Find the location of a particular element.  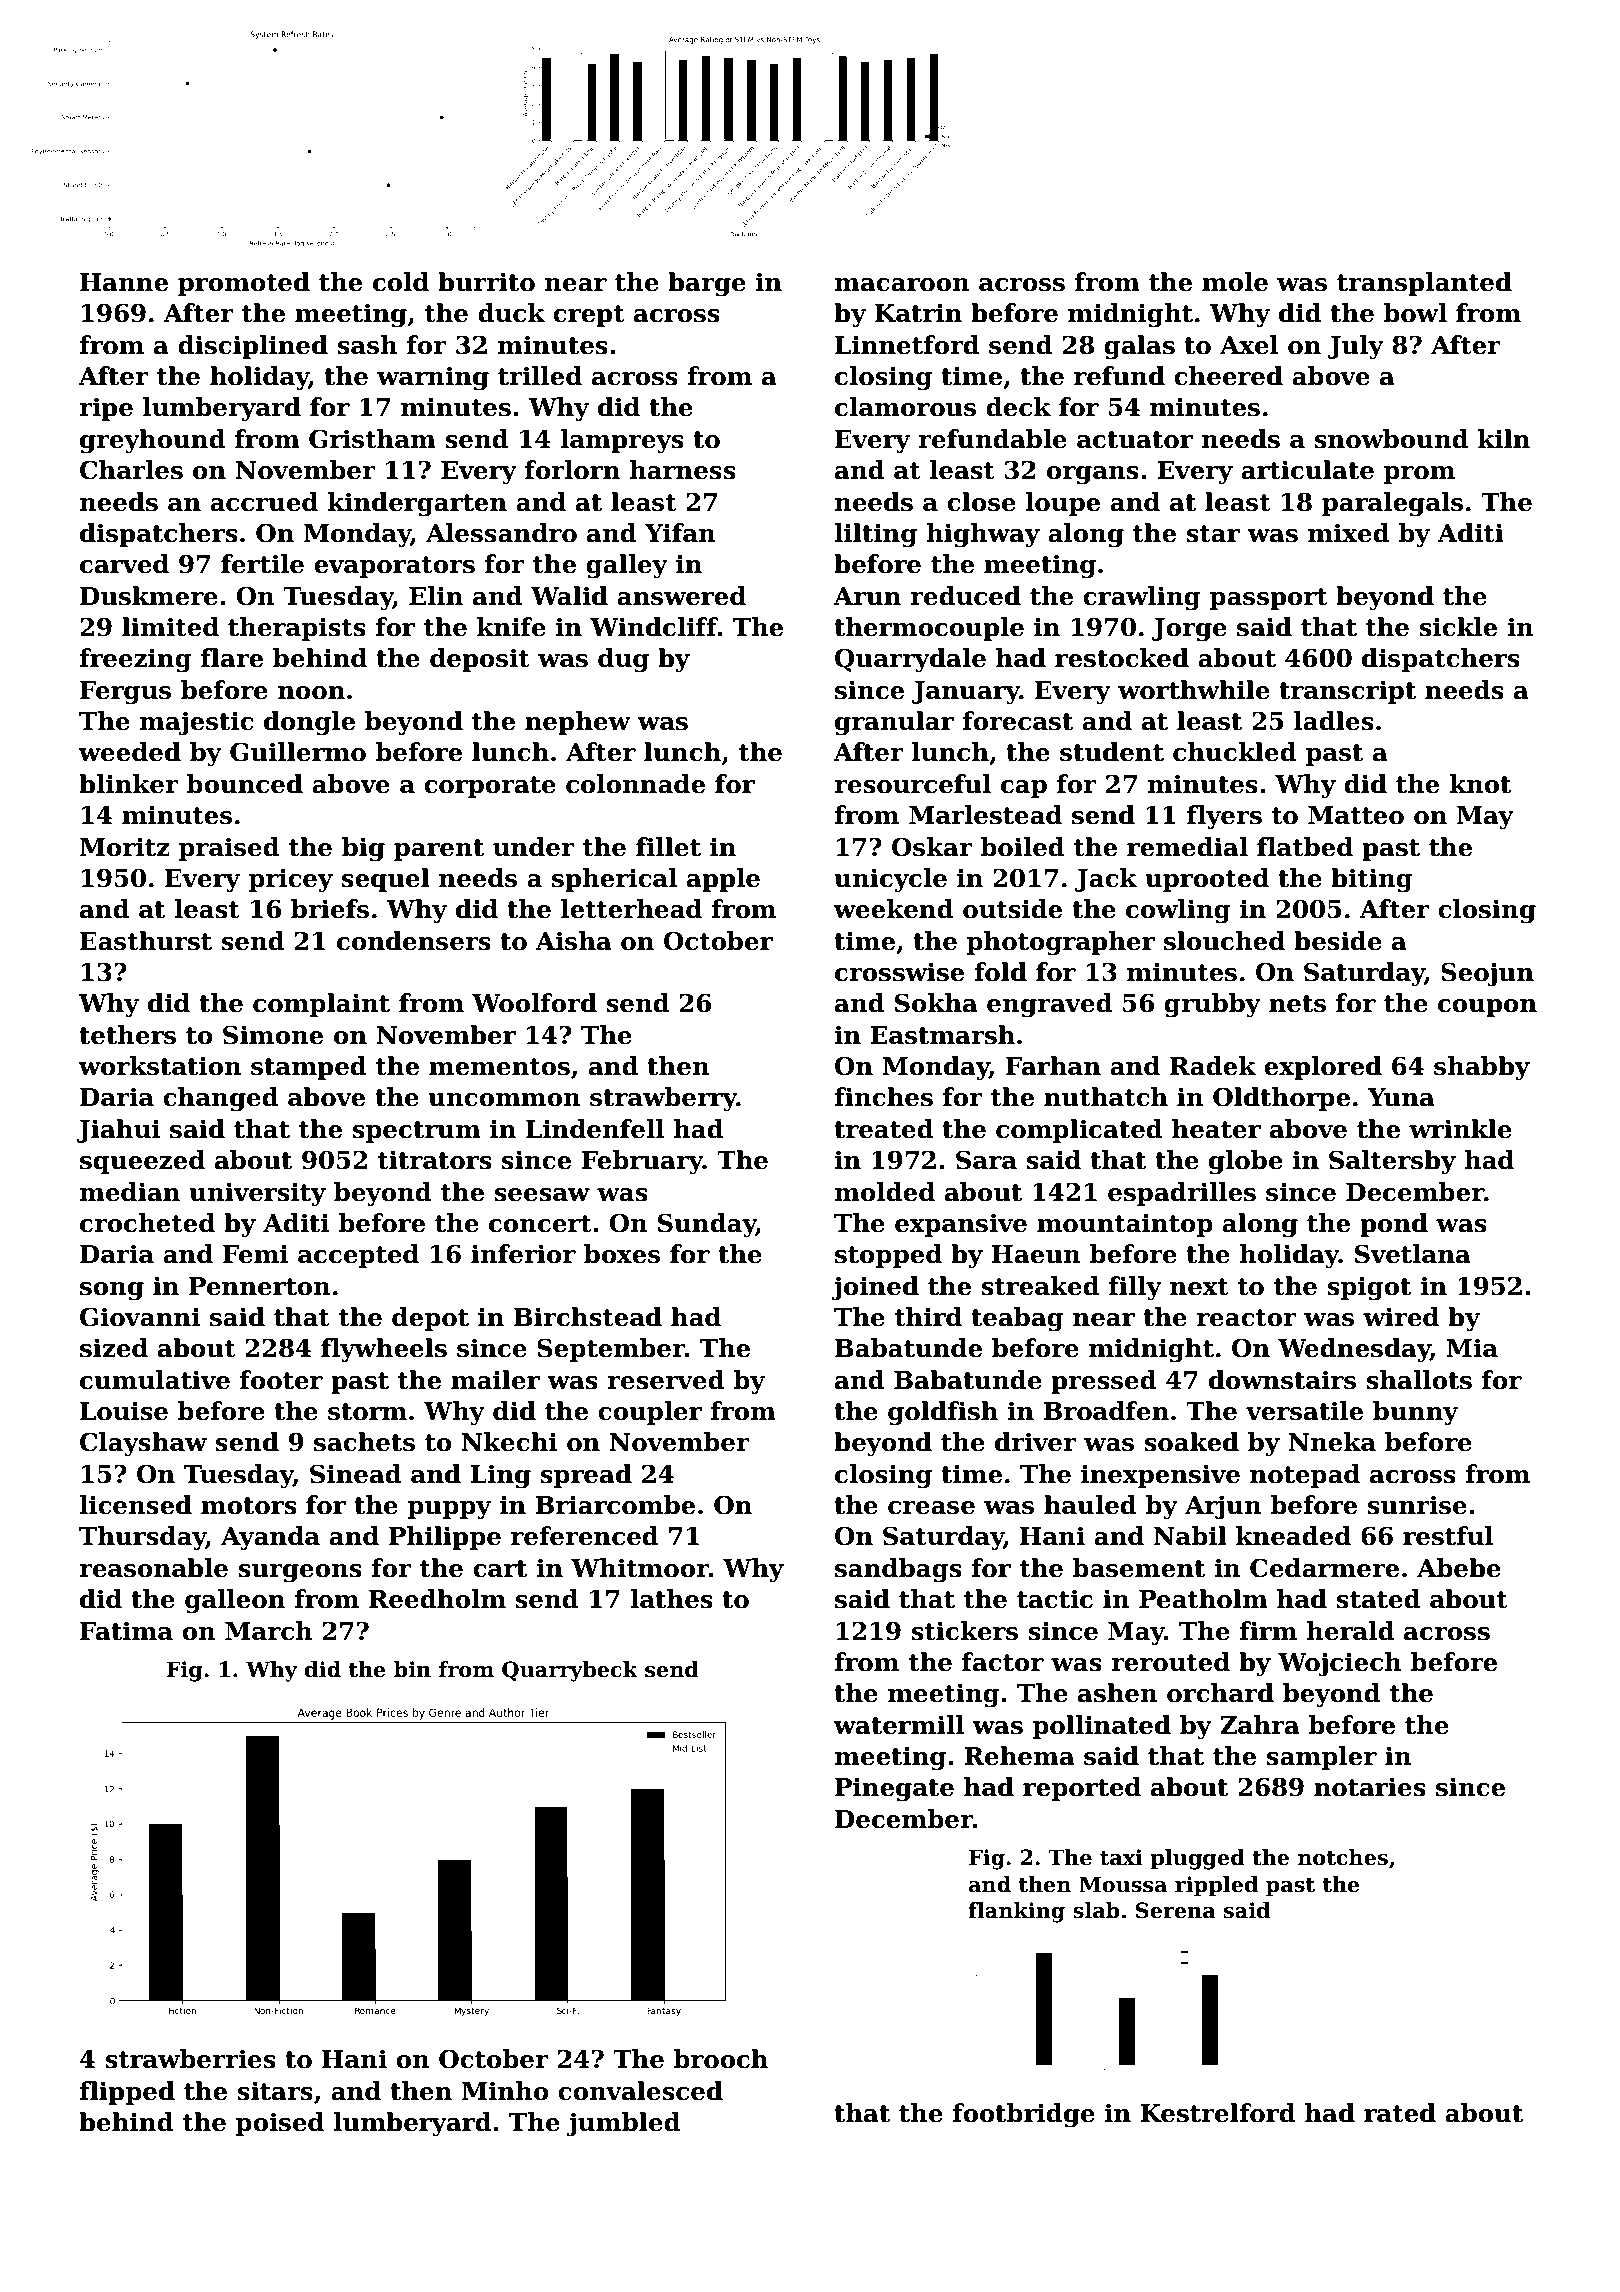

mole is located at coordinates (1235, 282).
